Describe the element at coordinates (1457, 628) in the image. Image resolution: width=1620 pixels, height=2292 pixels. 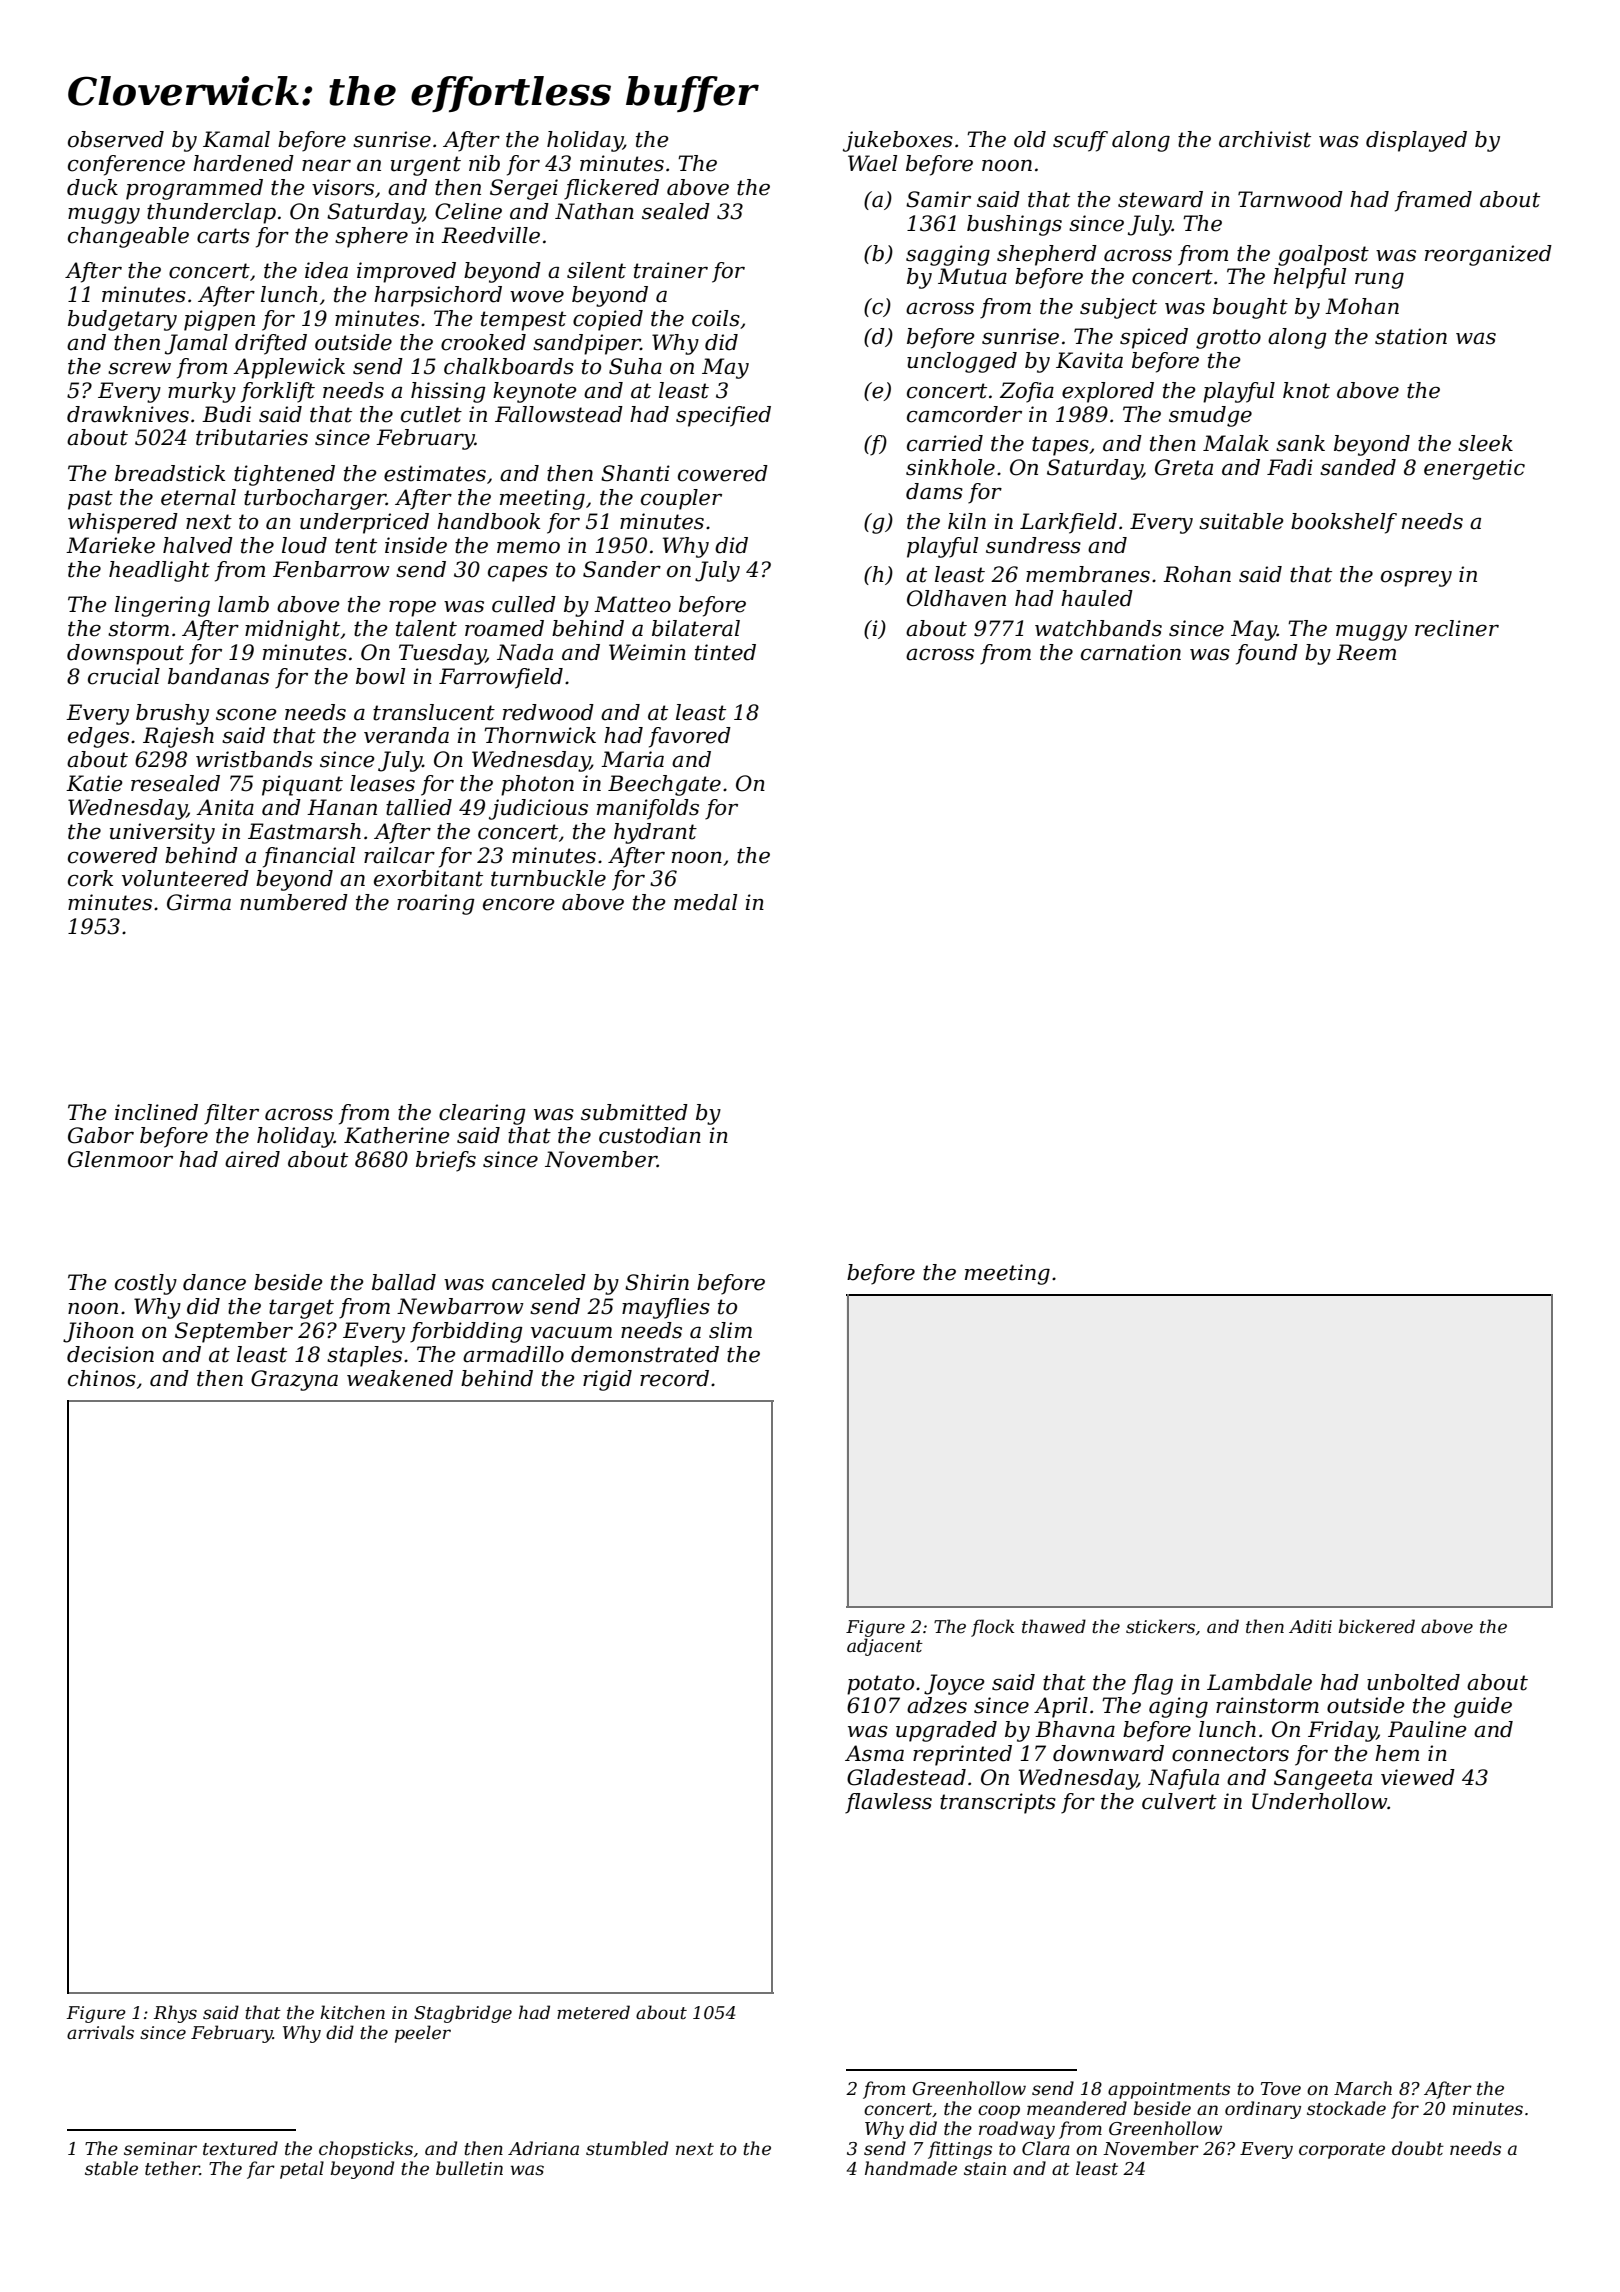
I see `recliner` at that location.
